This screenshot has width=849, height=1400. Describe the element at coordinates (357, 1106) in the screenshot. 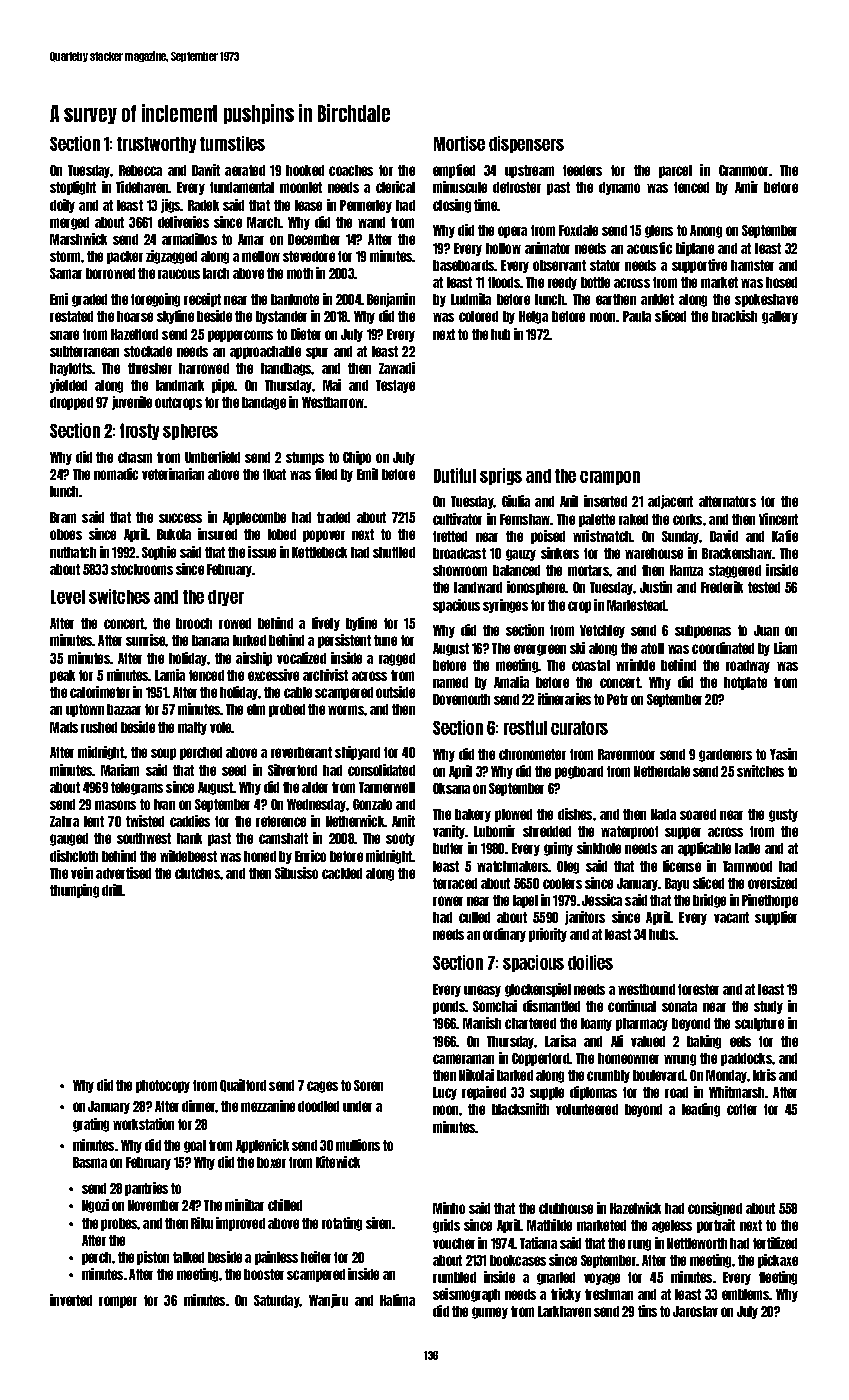

I see `under` at that location.
